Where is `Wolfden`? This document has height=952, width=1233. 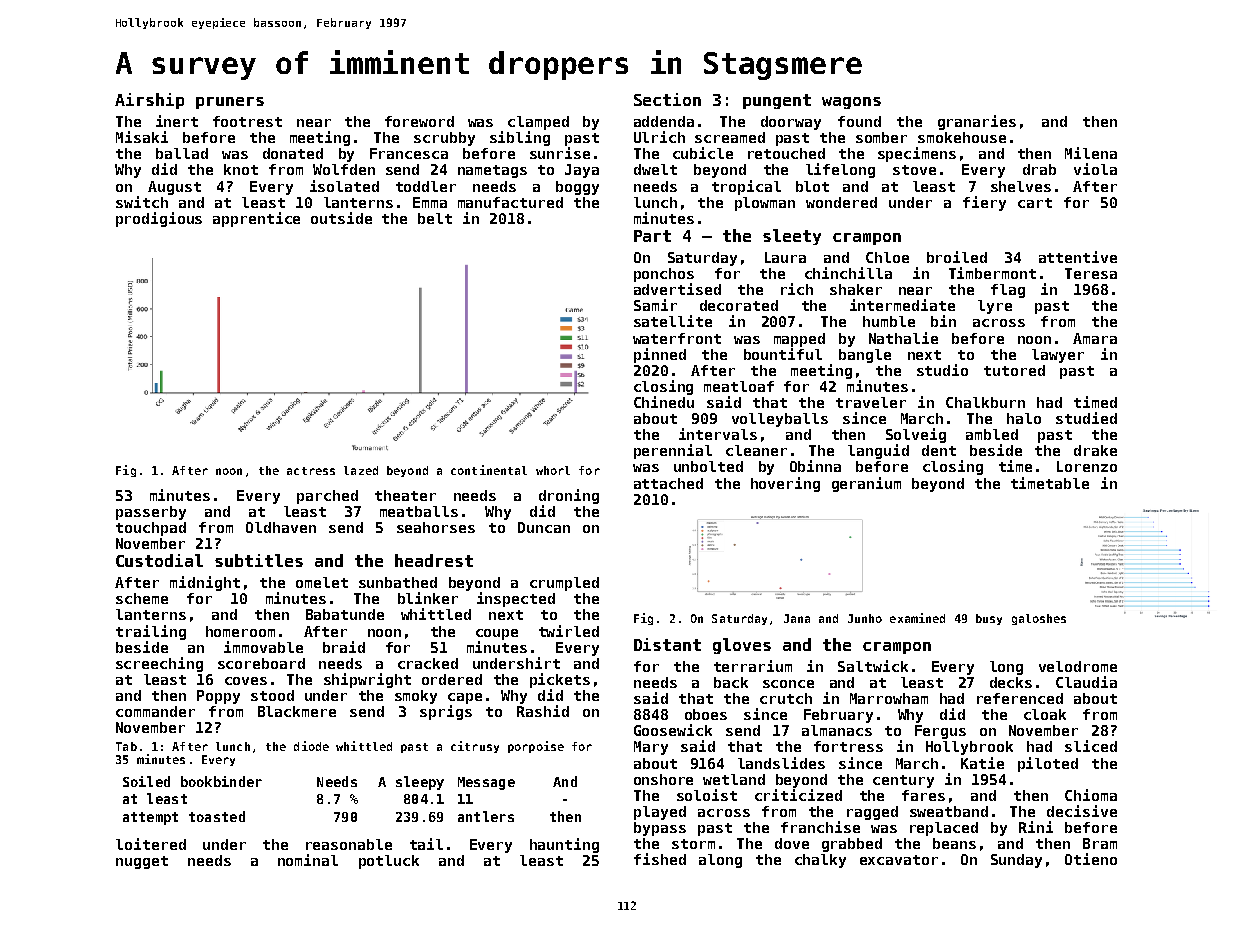
Wolfden is located at coordinates (344, 169).
